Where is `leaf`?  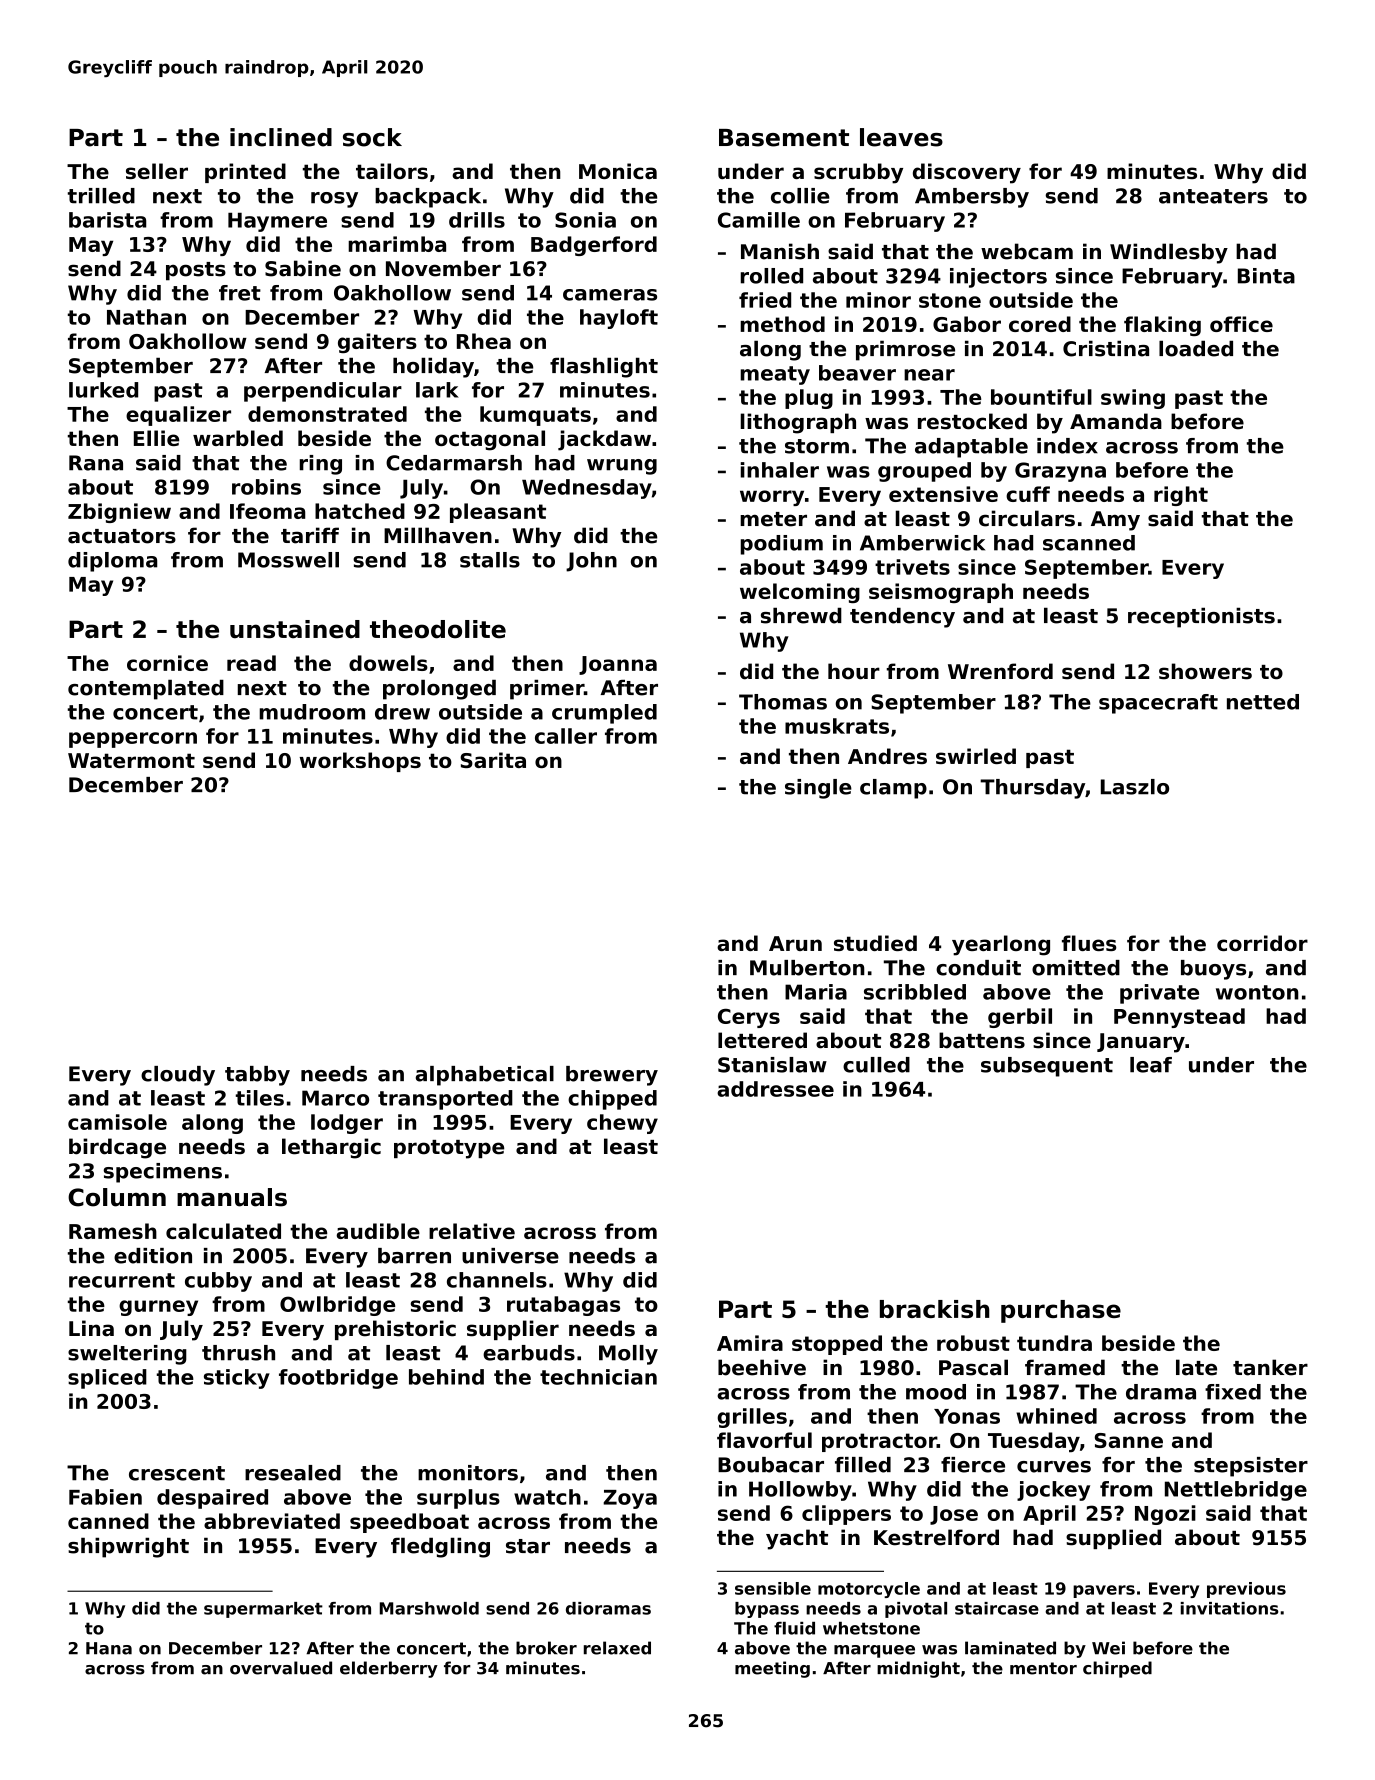
leaf is located at coordinates (1151, 1065).
